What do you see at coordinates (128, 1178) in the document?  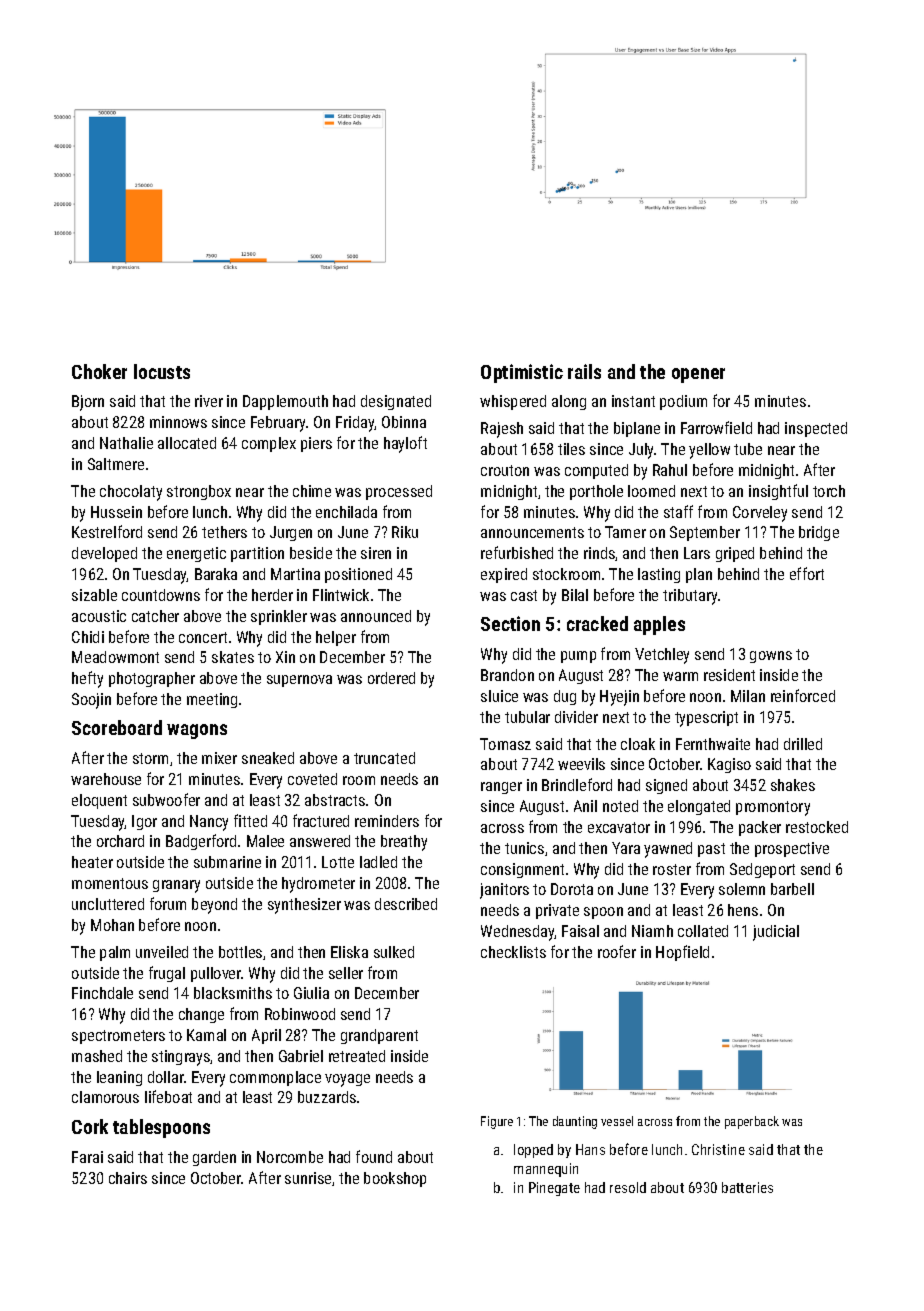 I see `chairs` at bounding box center [128, 1178].
